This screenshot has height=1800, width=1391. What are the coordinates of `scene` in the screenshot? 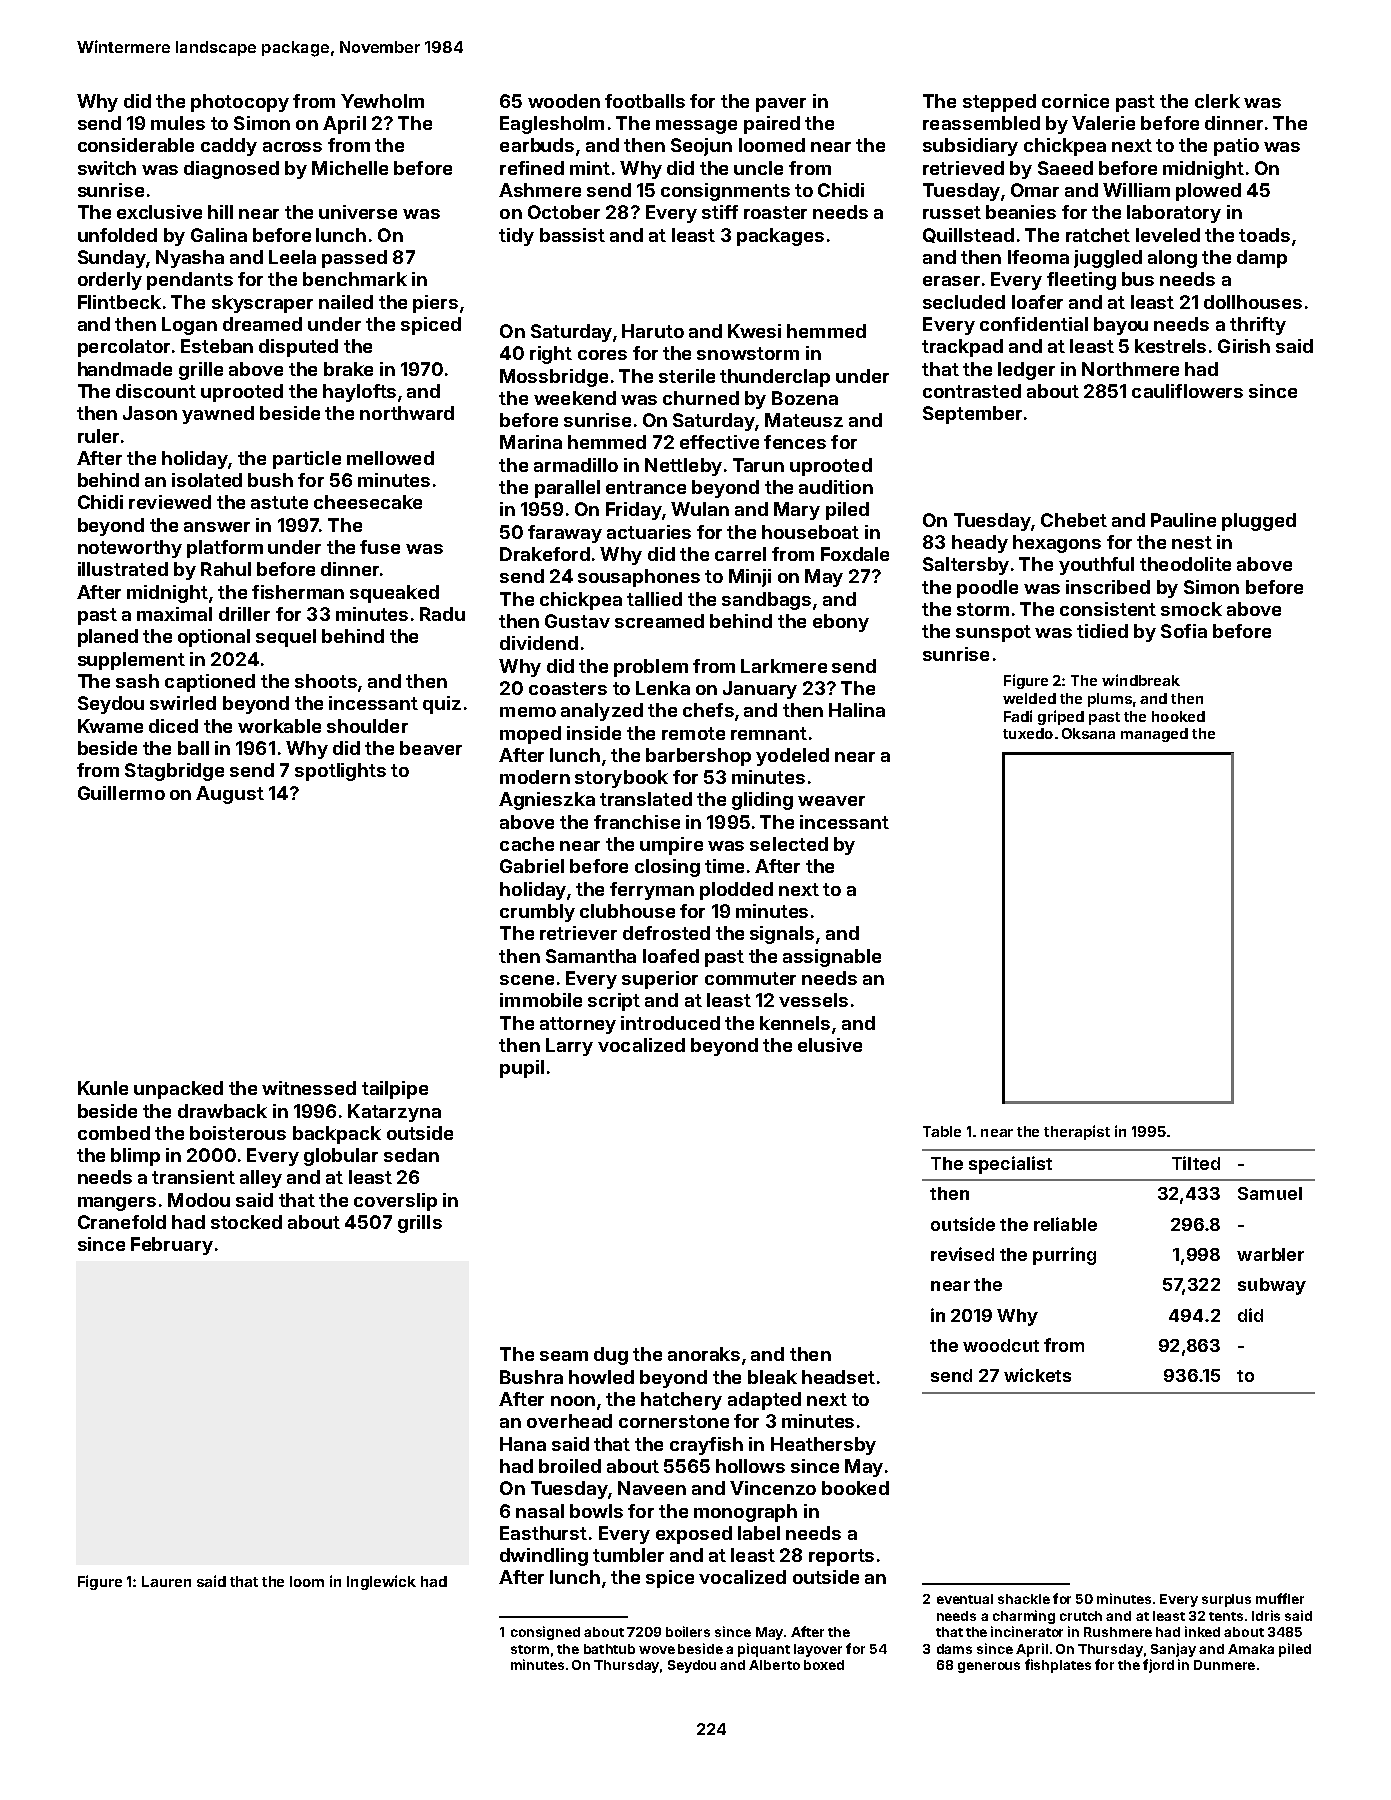 It's located at (527, 980).
